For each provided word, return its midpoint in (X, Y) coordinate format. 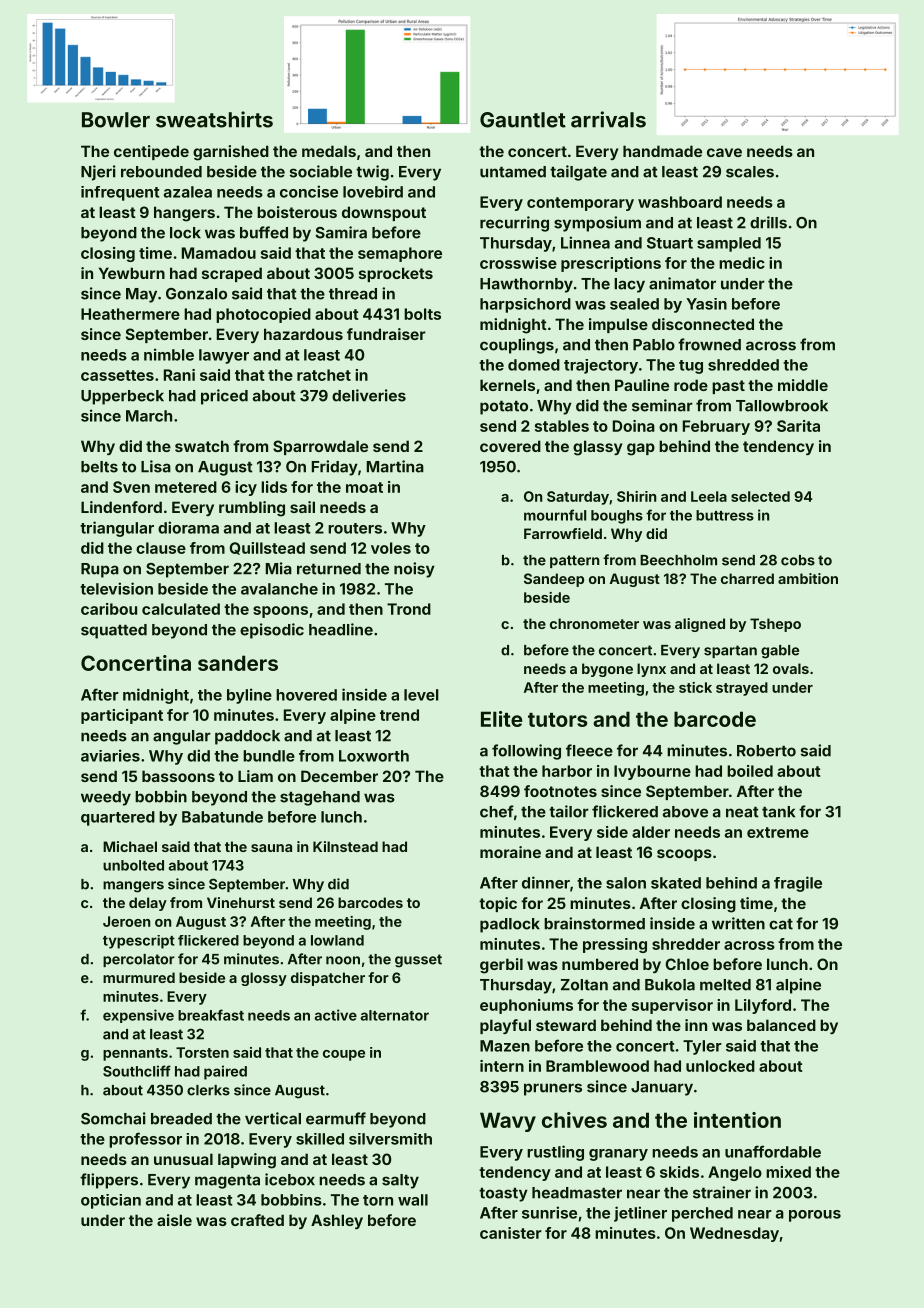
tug (691, 367)
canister (511, 1233)
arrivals (608, 119)
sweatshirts (214, 119)
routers (355, 528)
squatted (114, 631)
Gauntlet (523, 120)
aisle (174, 1220)
